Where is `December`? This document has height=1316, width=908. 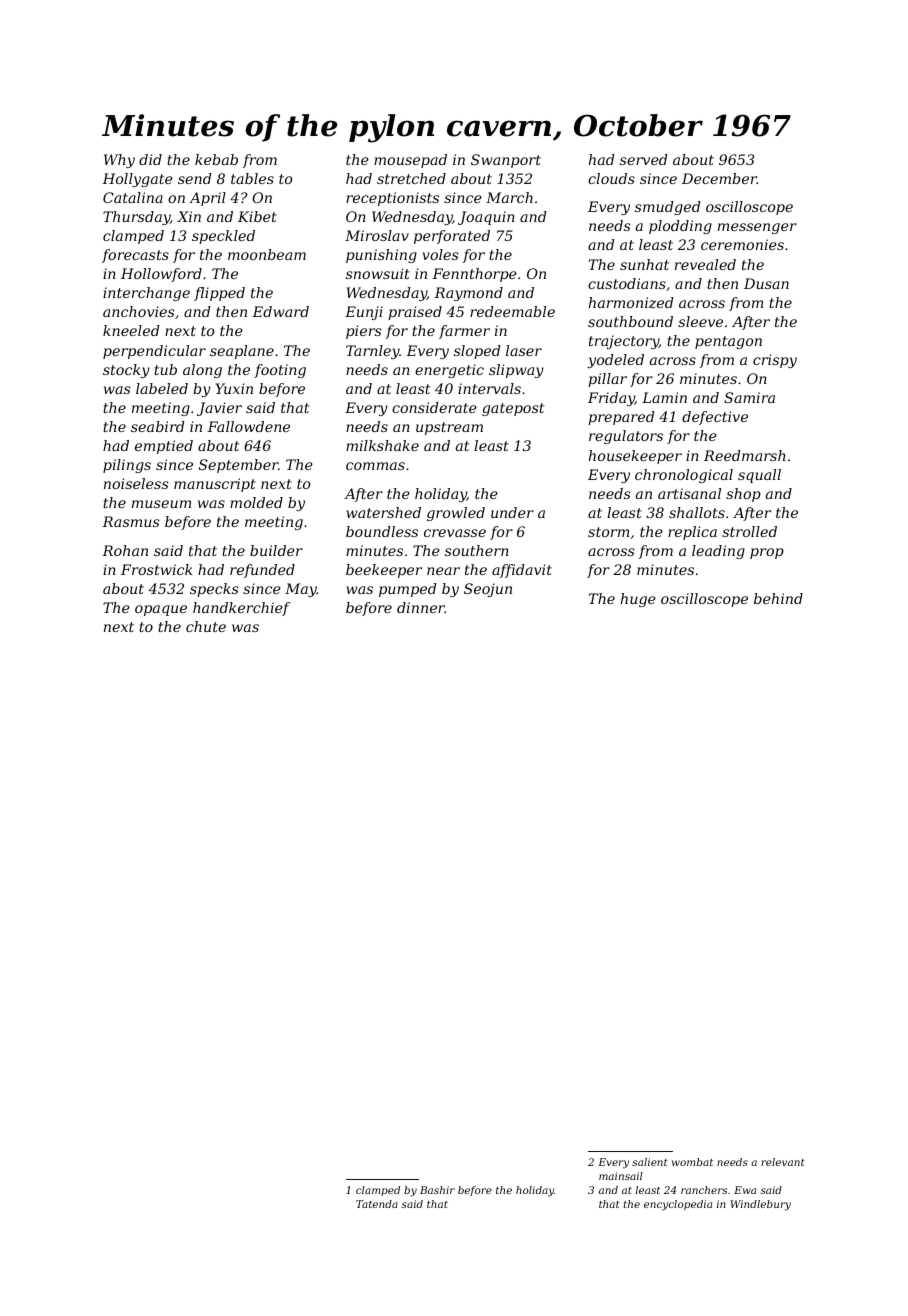 December is located at coordinates (719, 178).
